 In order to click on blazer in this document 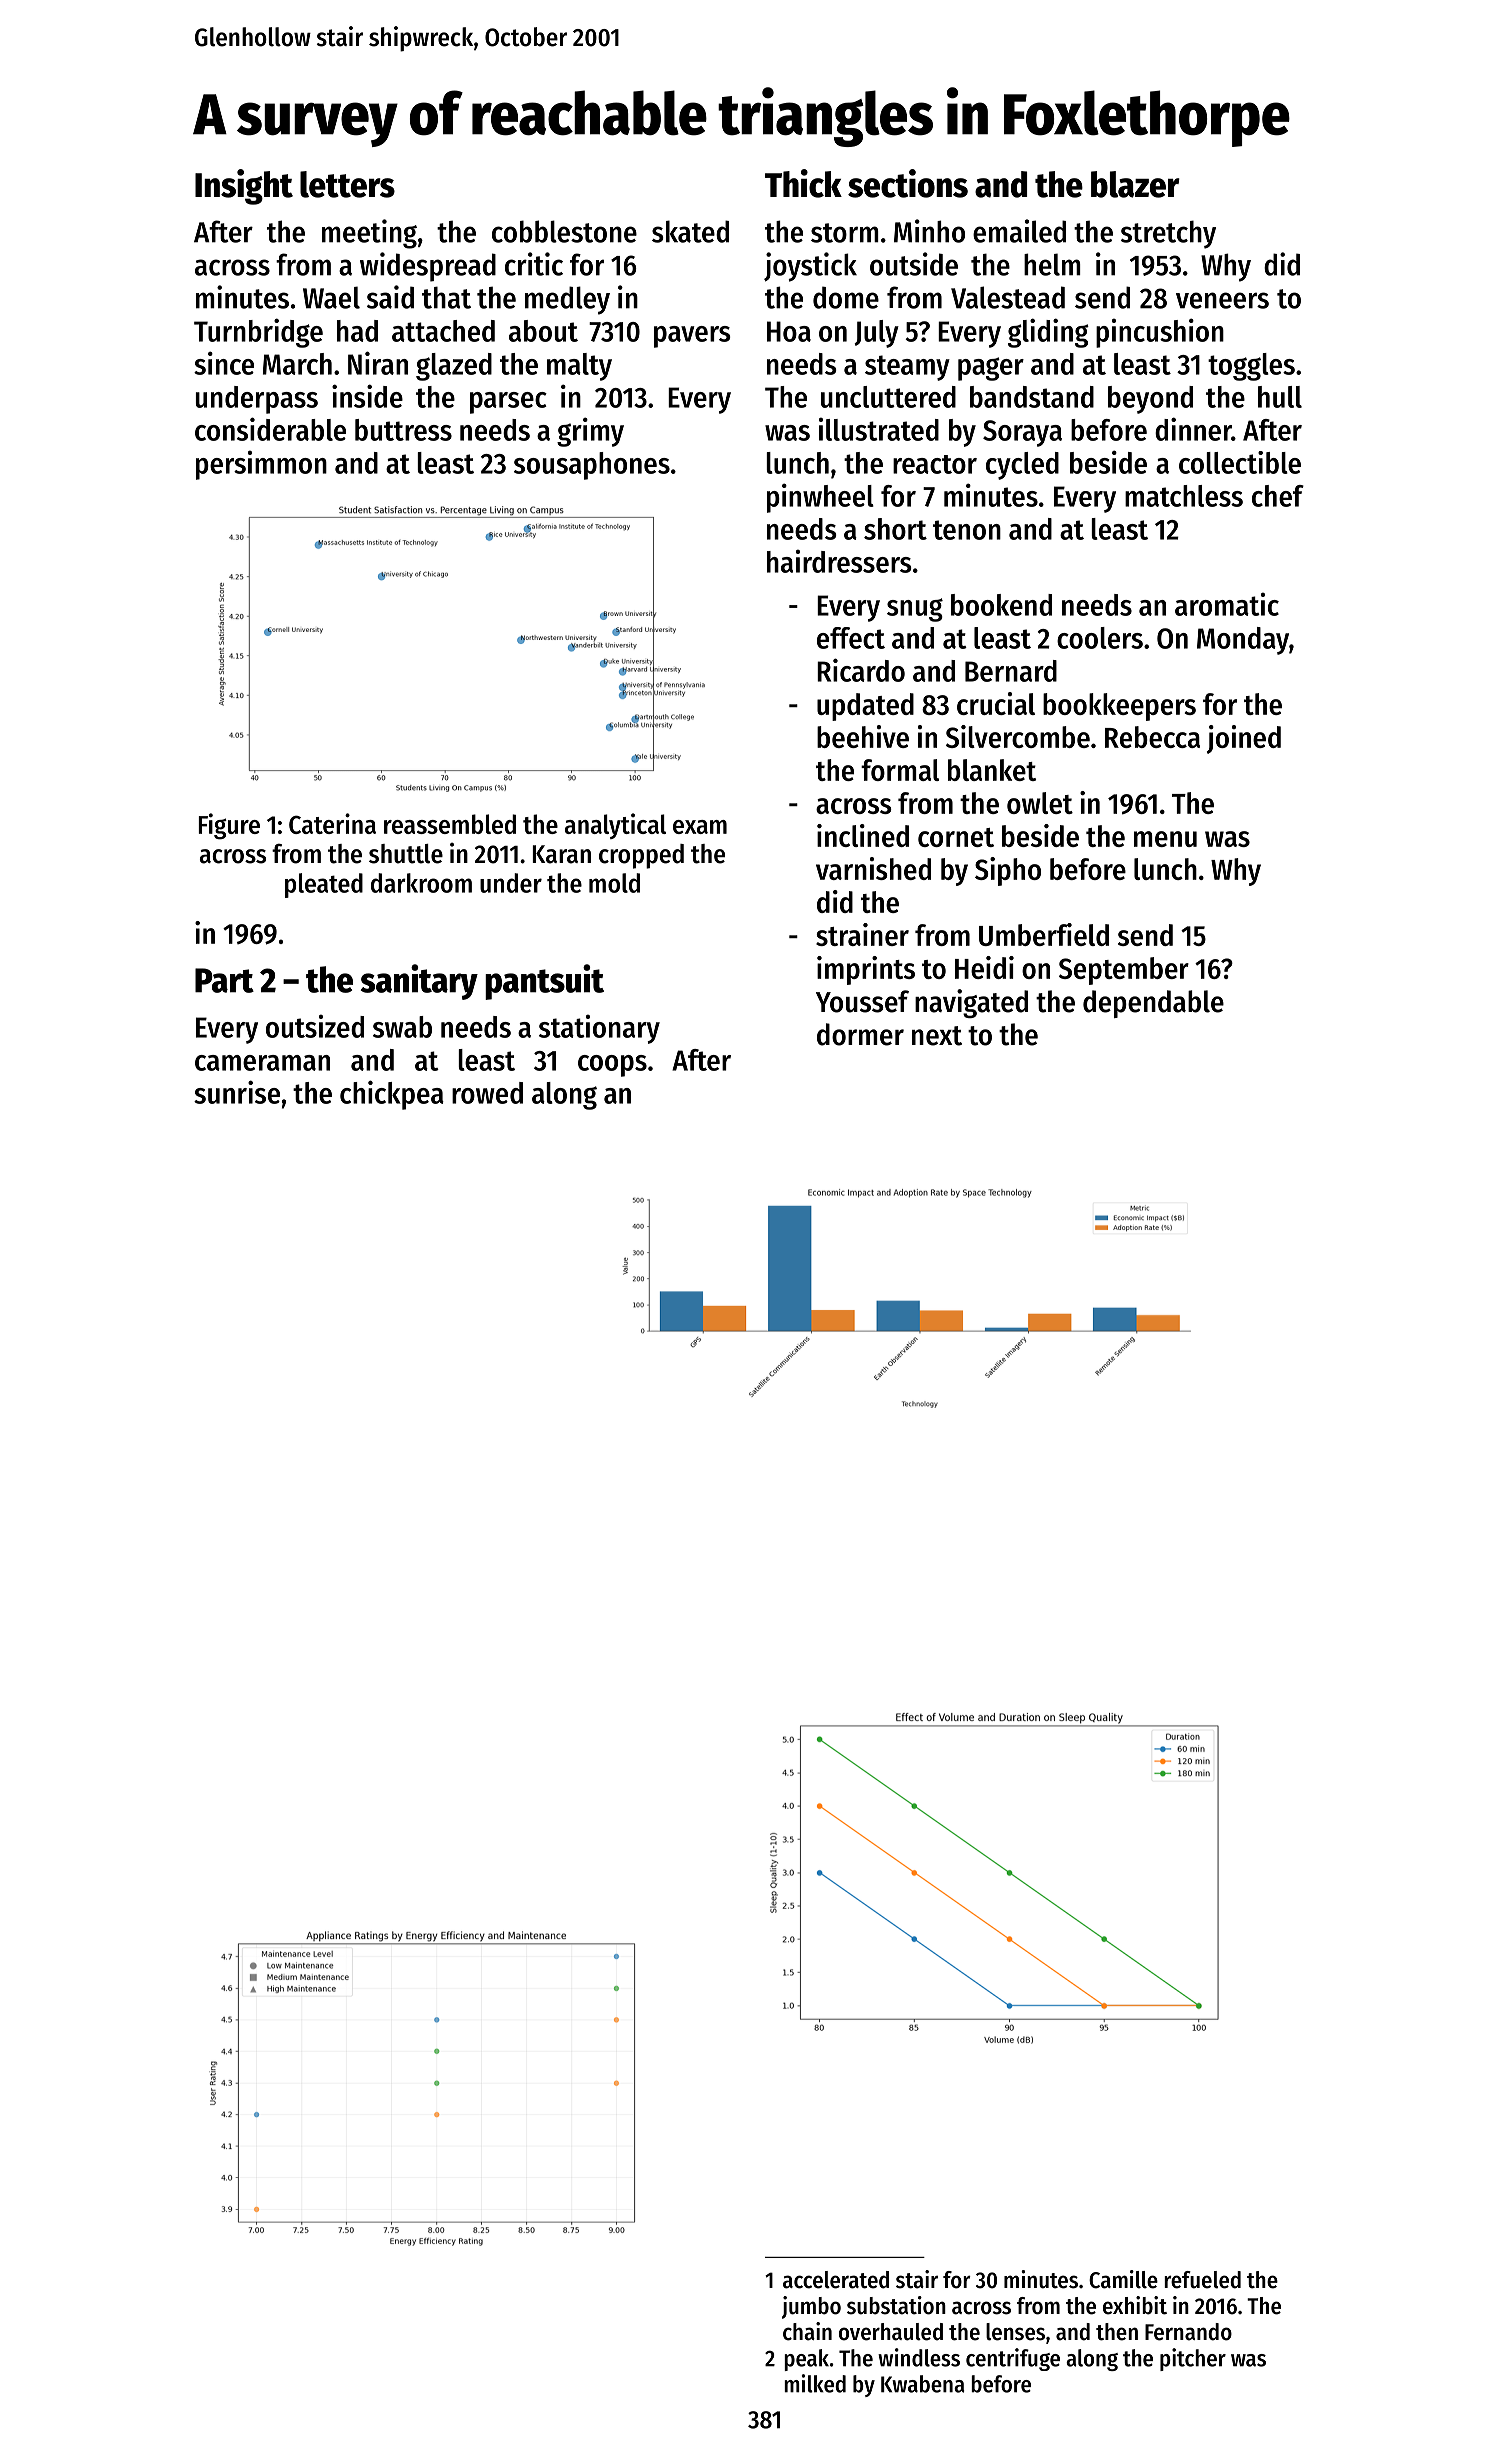, I will do `click(1135, 184)`.
